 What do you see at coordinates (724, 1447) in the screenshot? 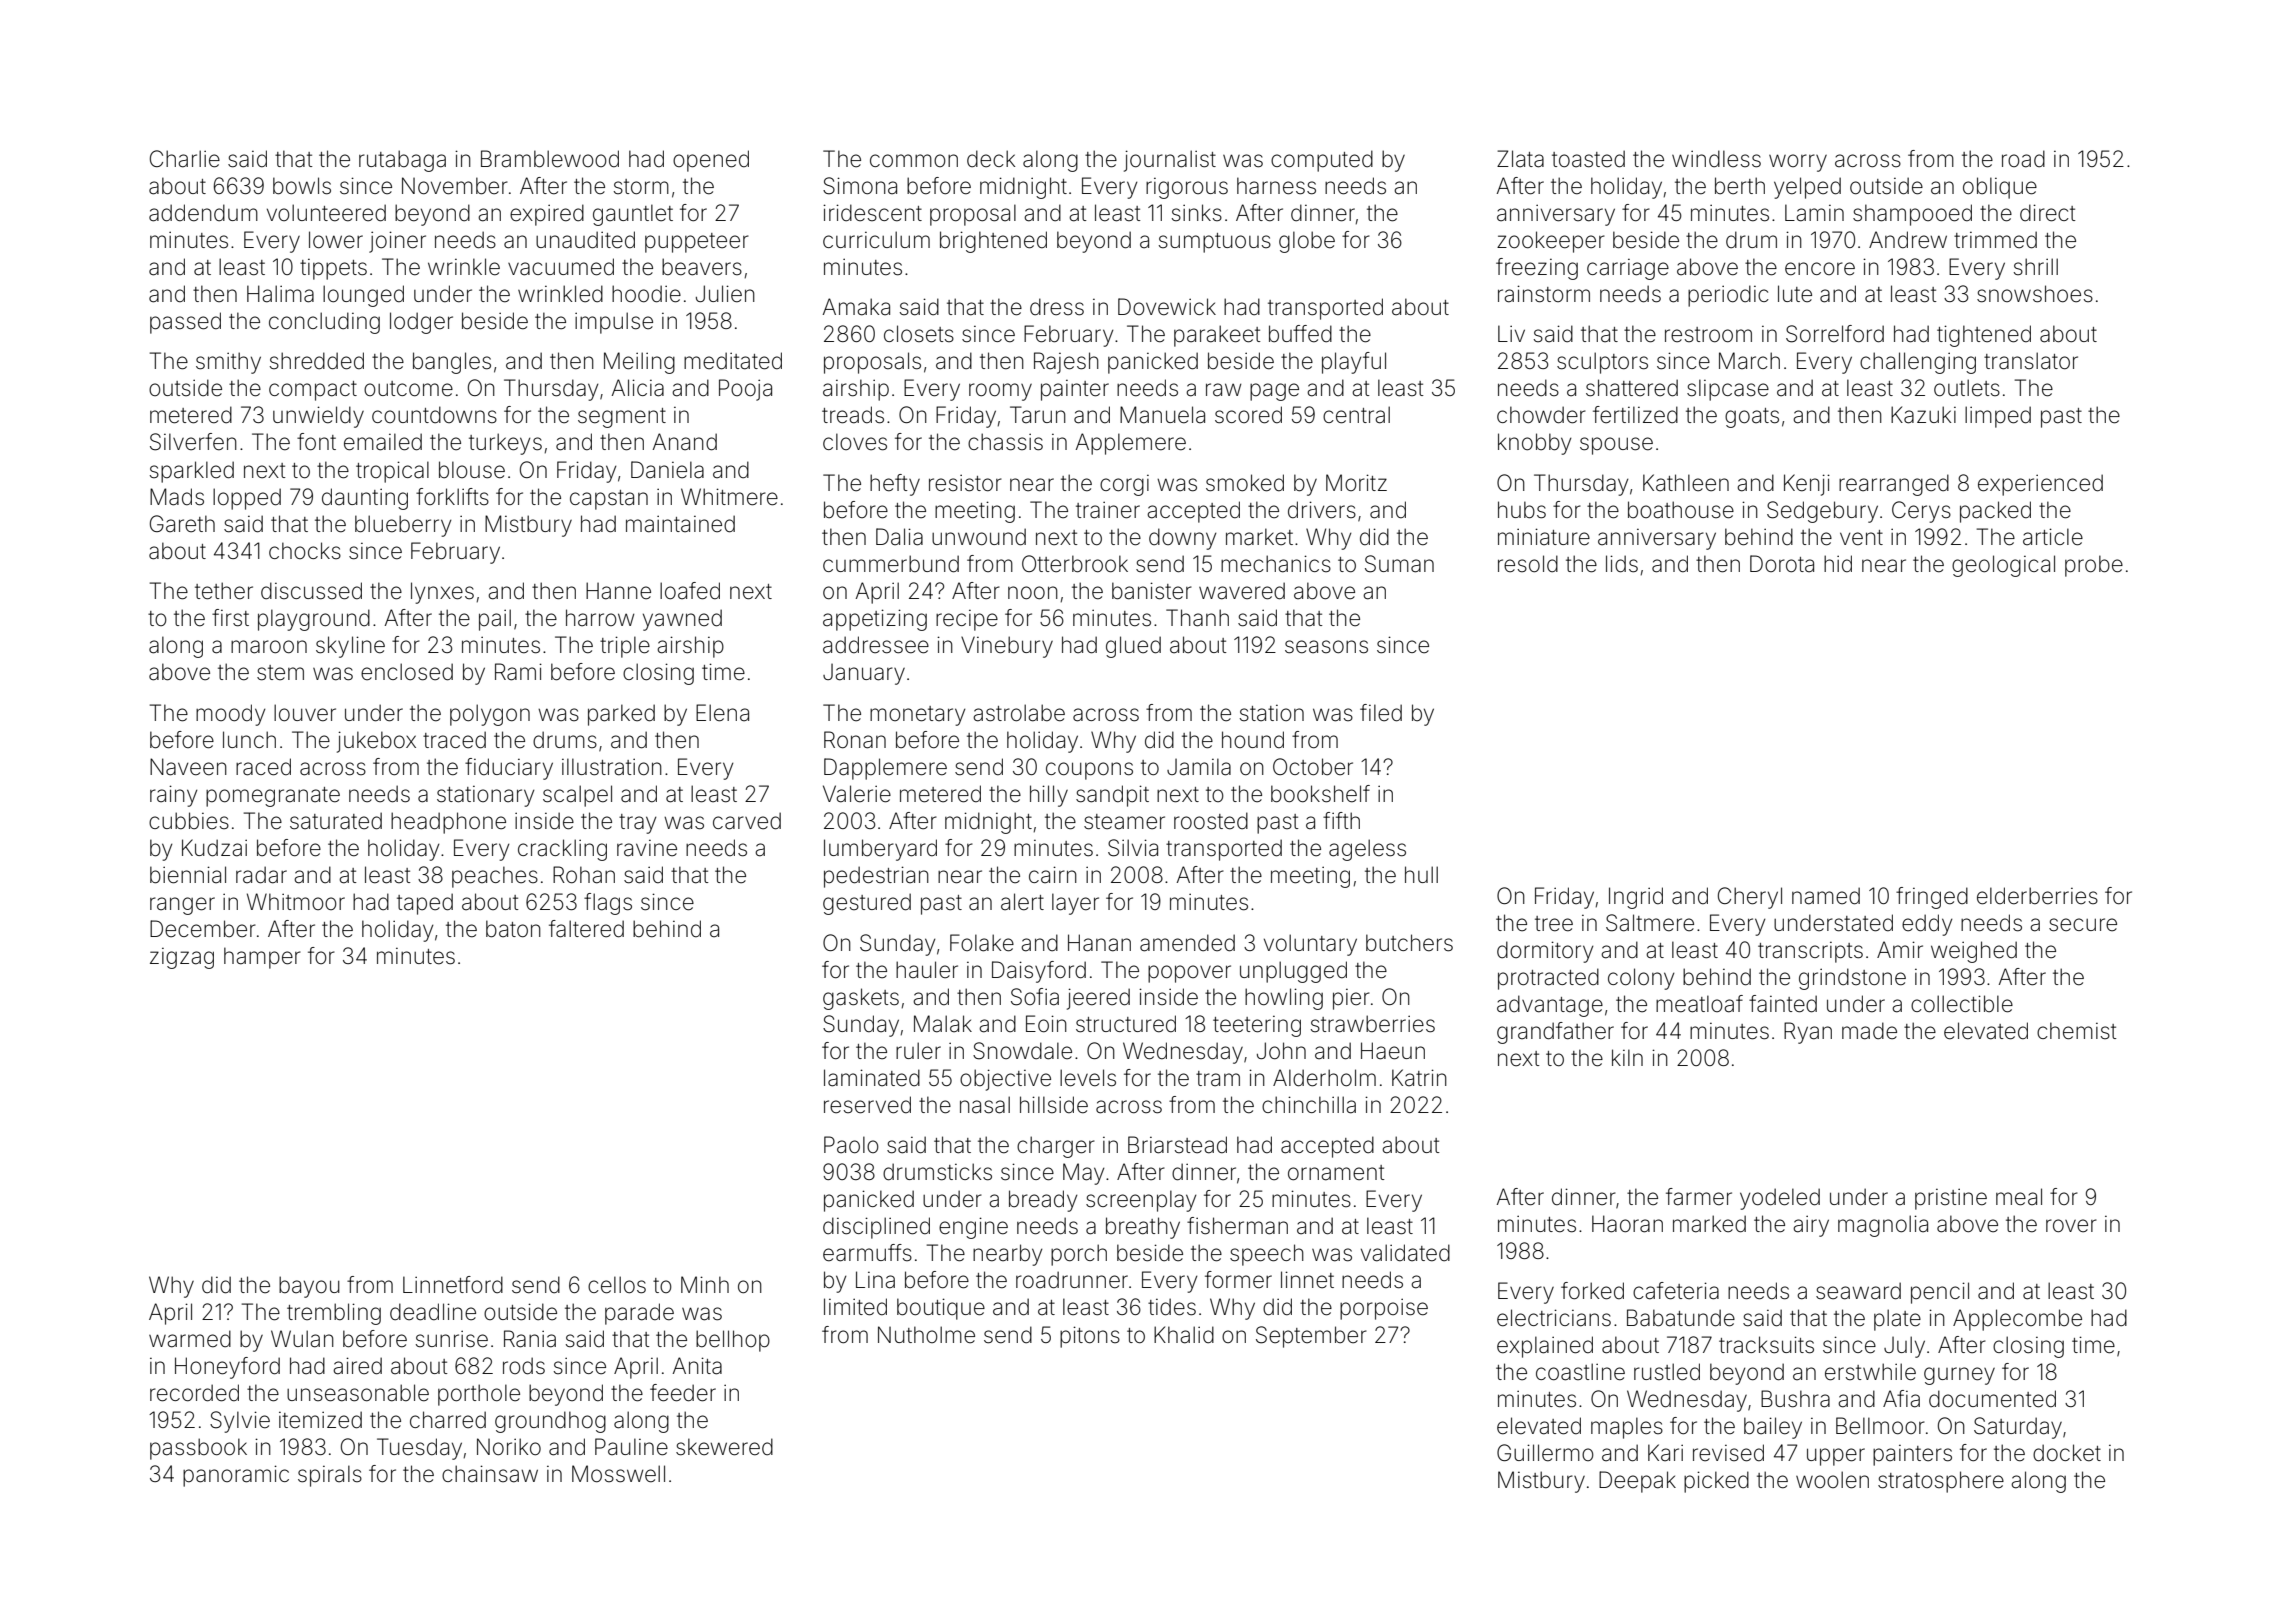
I see `skewered` at bounding box center [724, 1447].
